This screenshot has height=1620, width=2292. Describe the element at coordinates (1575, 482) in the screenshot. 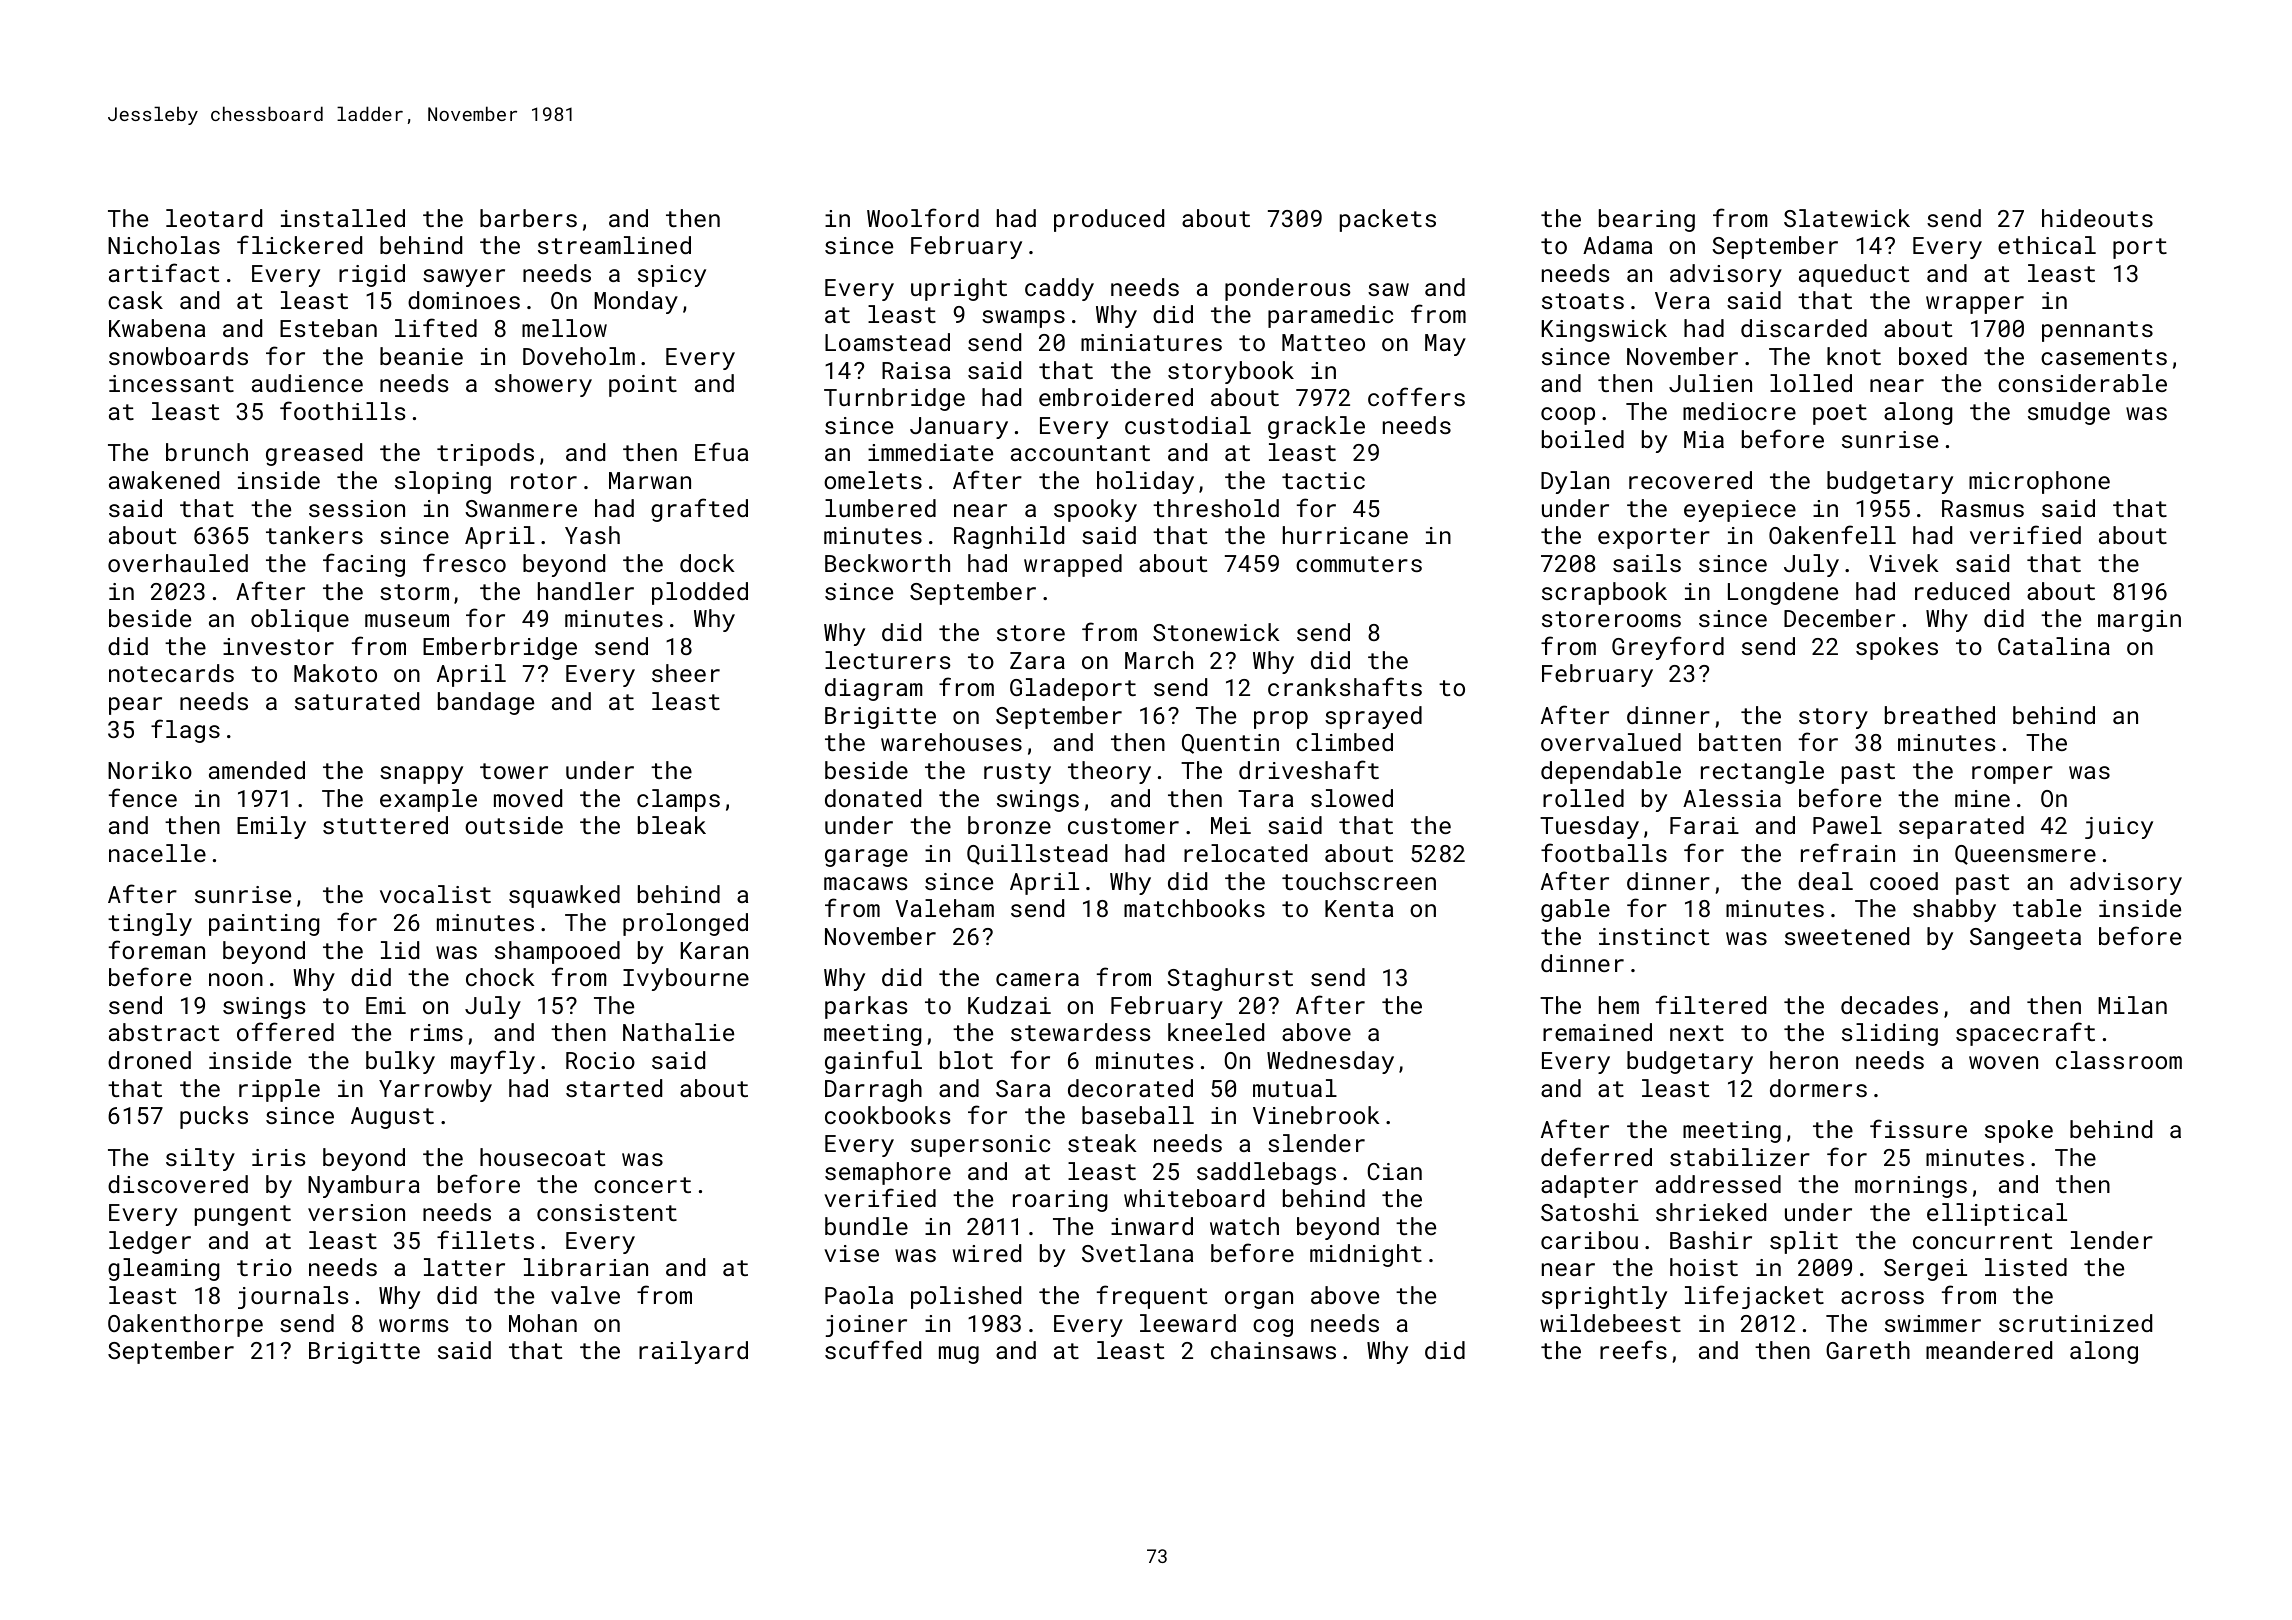

I see `Dylan` at that location.
